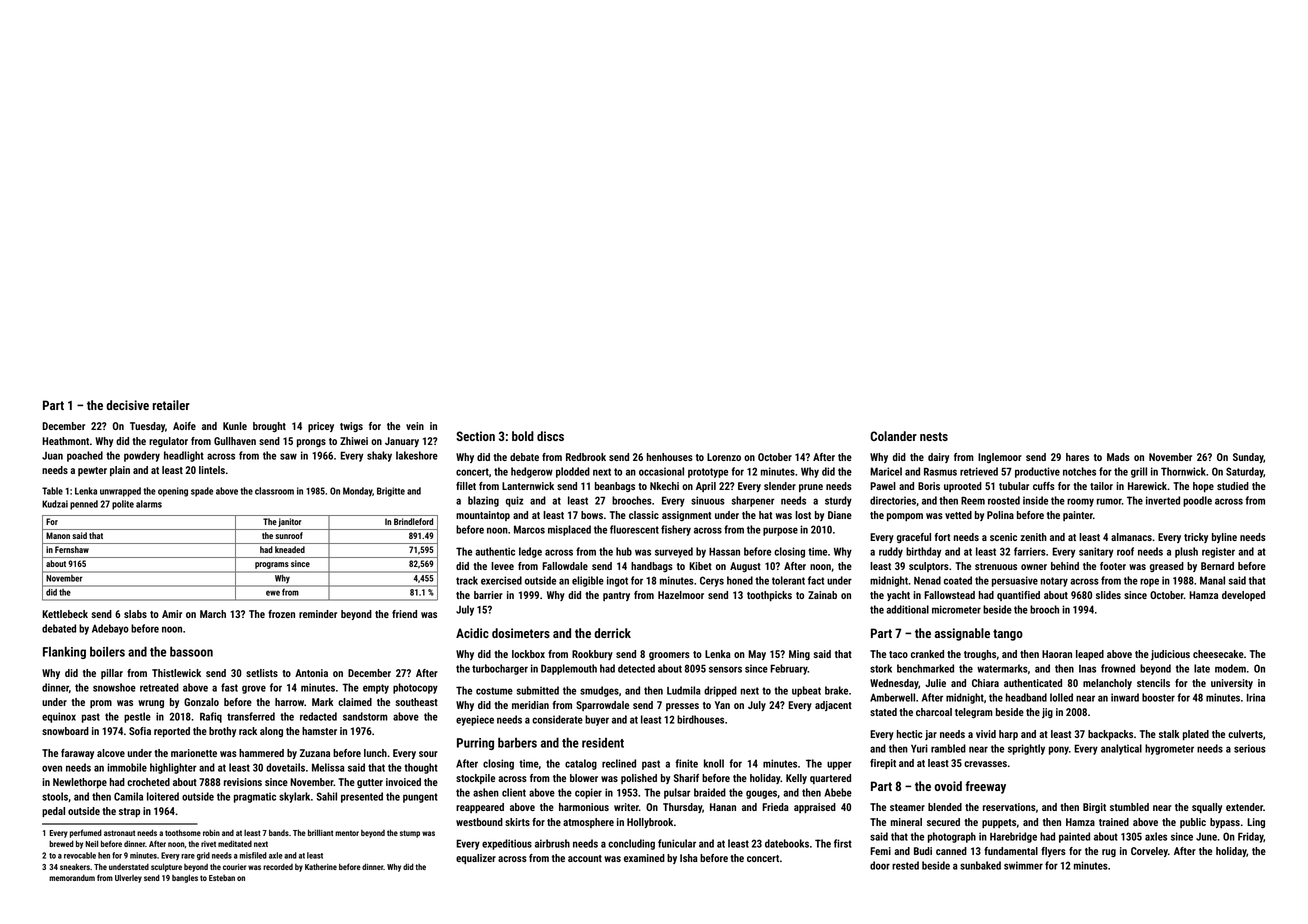  What do you see at coordinates (714, 763) in the image?
I see `knoll` at bounding box center [714, 763].
